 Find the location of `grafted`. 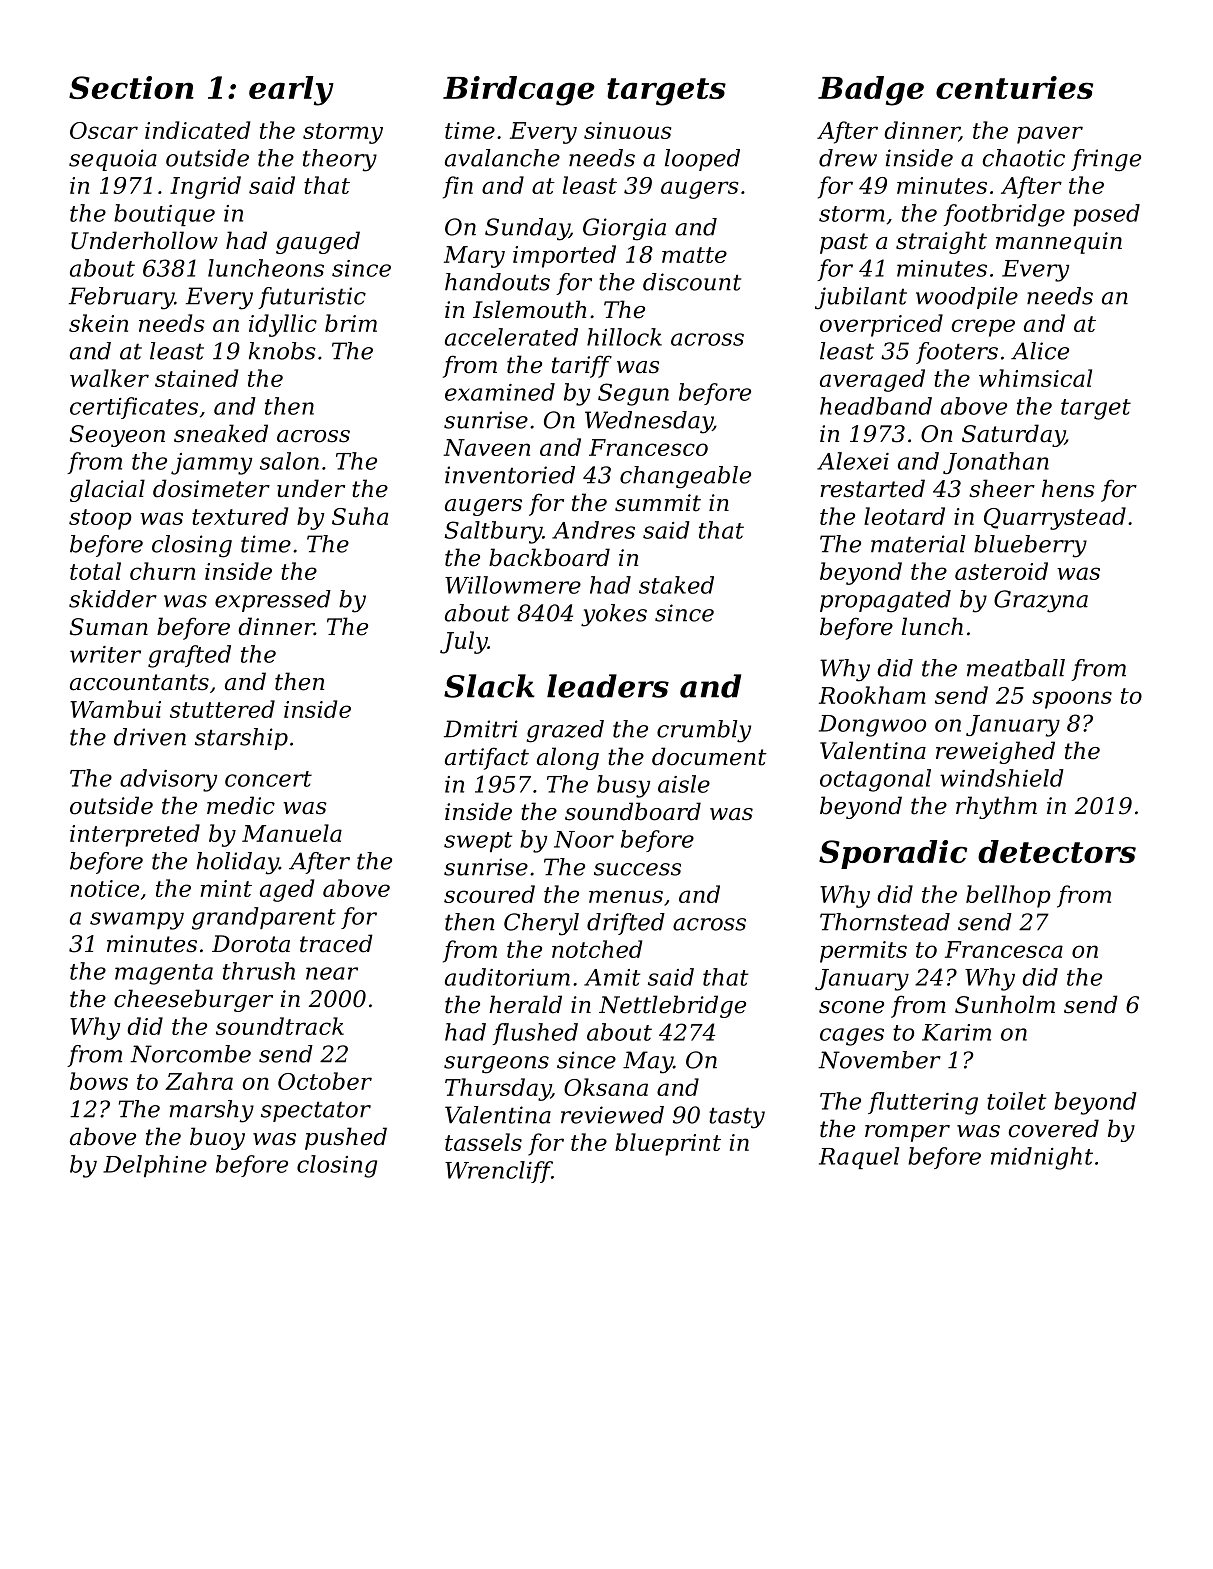

grafted is located at coordinates (189, 656).
